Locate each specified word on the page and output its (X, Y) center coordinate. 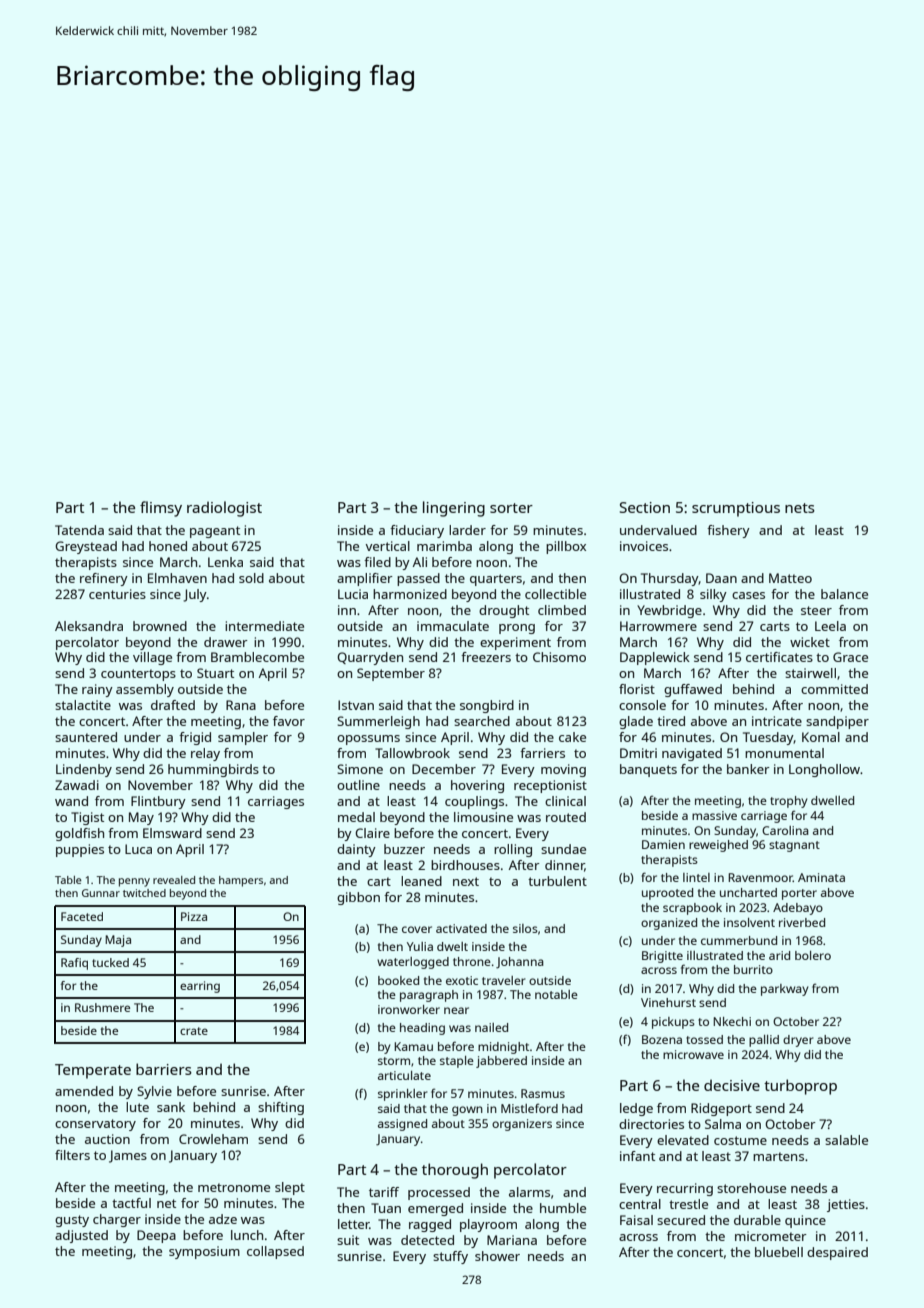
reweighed (718, 846)
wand (71, 801)
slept (290, 1188)
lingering (454, 509)
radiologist (224, 509)
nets (800, 508)
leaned (421, 881)
